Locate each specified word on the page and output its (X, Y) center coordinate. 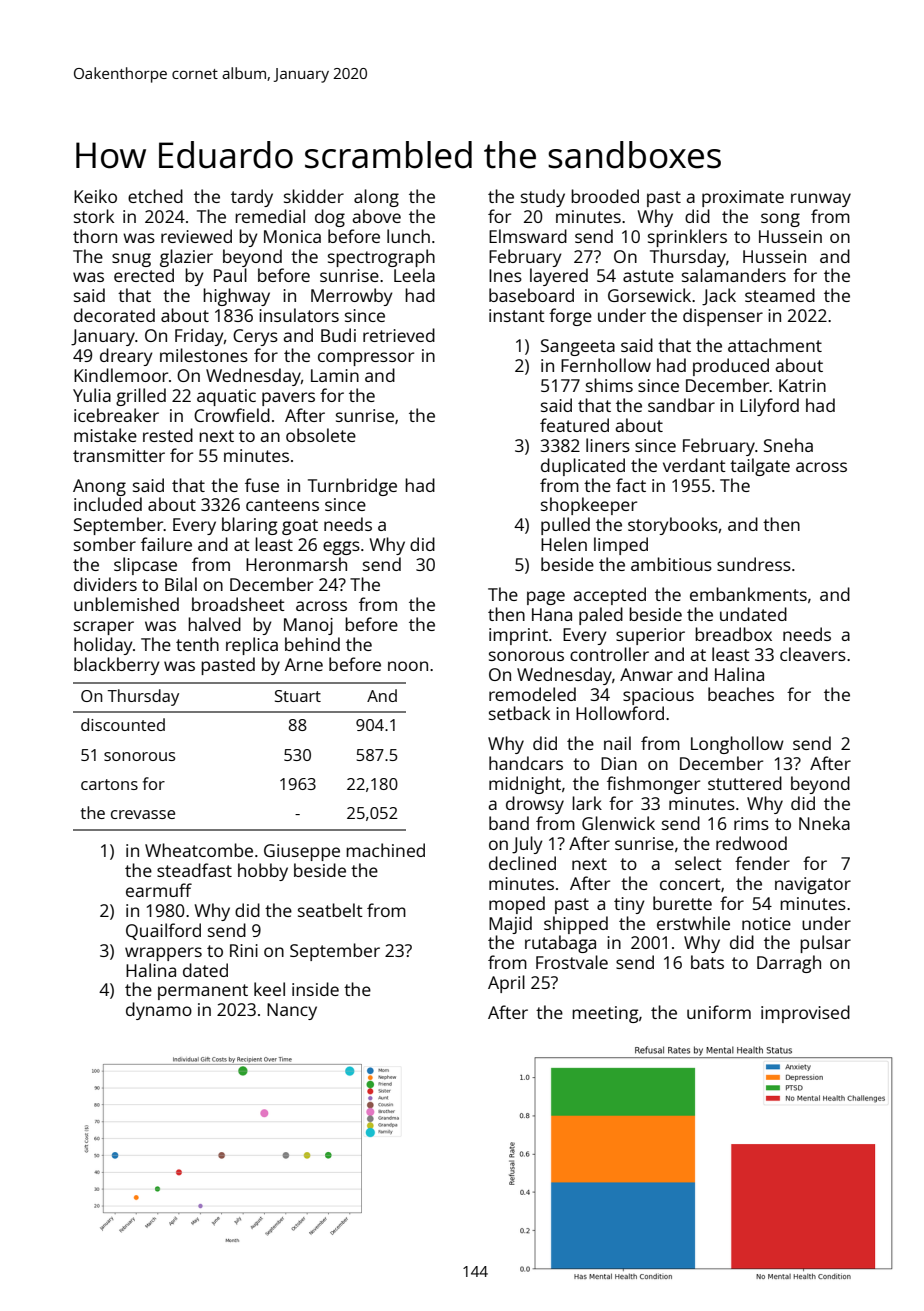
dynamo (159, 1011)
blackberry (117, 666)
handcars (526, 763)
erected (144, 275)
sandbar (681, 405)
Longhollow (737, 745)
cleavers (813, 654)
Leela (414, 275)
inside (315, 989)
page (546, 598)
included (108, 504)
